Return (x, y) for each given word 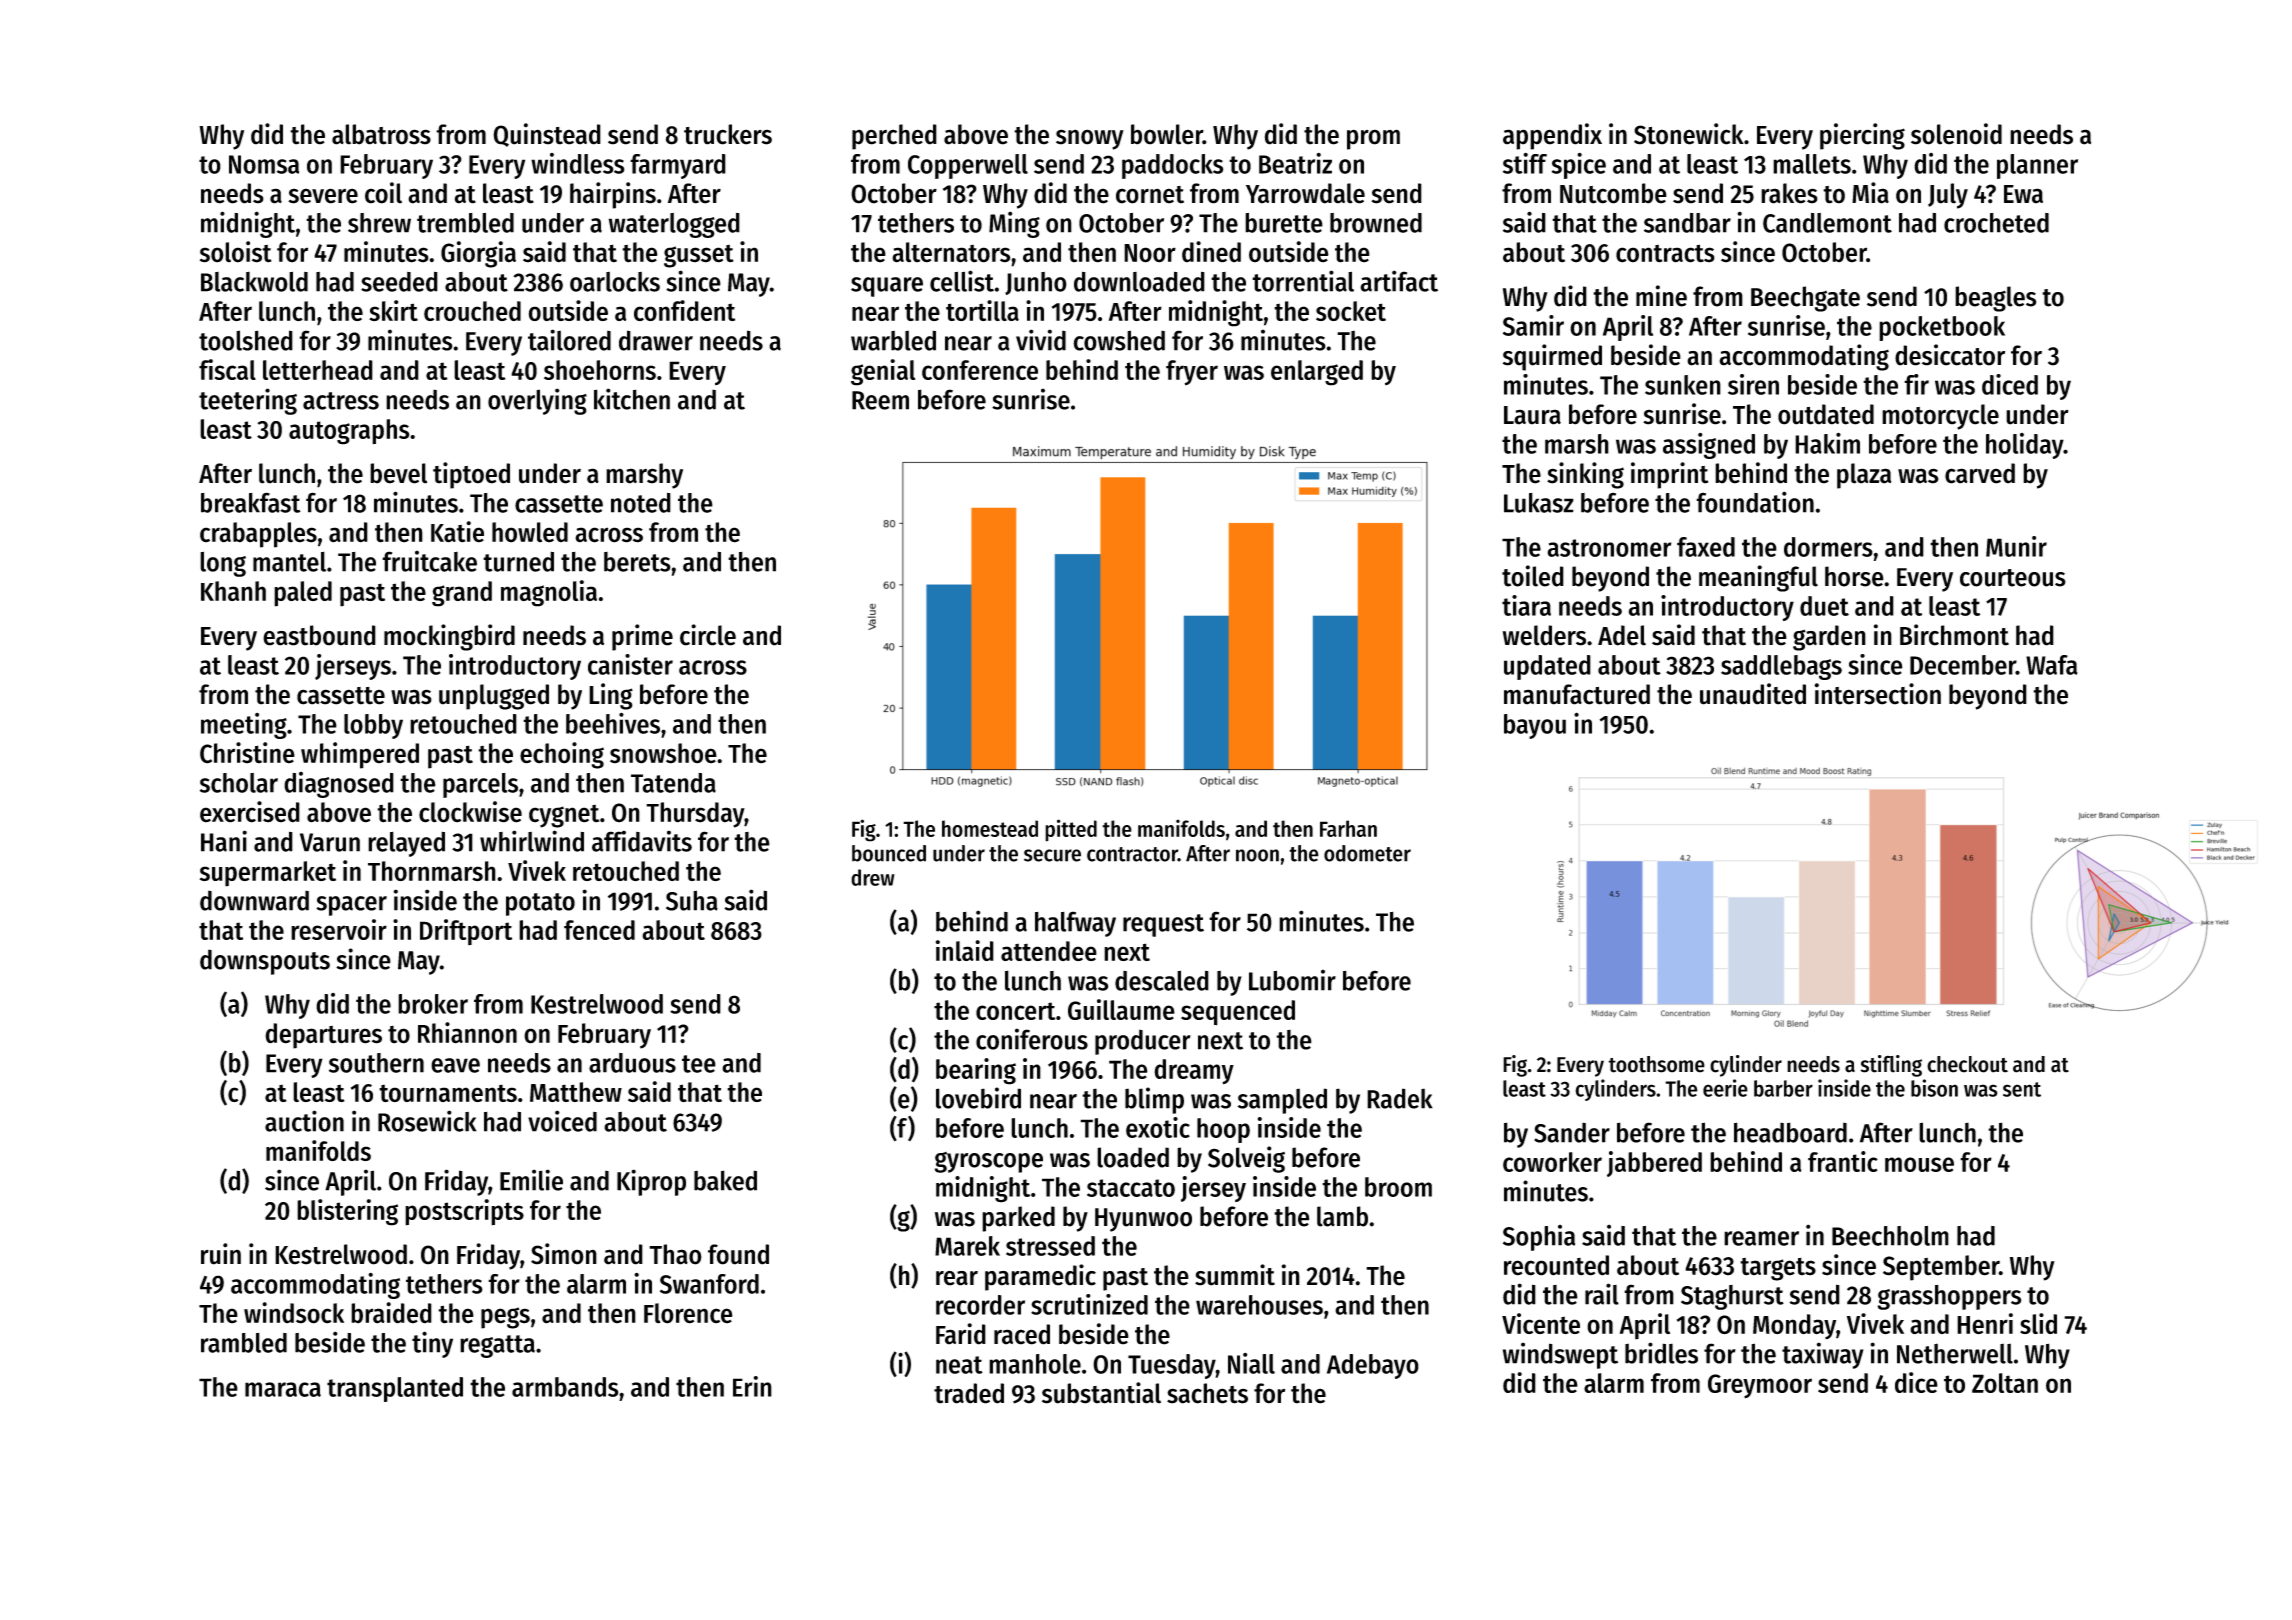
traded (969, 1393)
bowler (1167, 134)
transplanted (395, 1389)
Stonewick (1689, 134)
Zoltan (2005, 1383)
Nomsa (264, 164)
